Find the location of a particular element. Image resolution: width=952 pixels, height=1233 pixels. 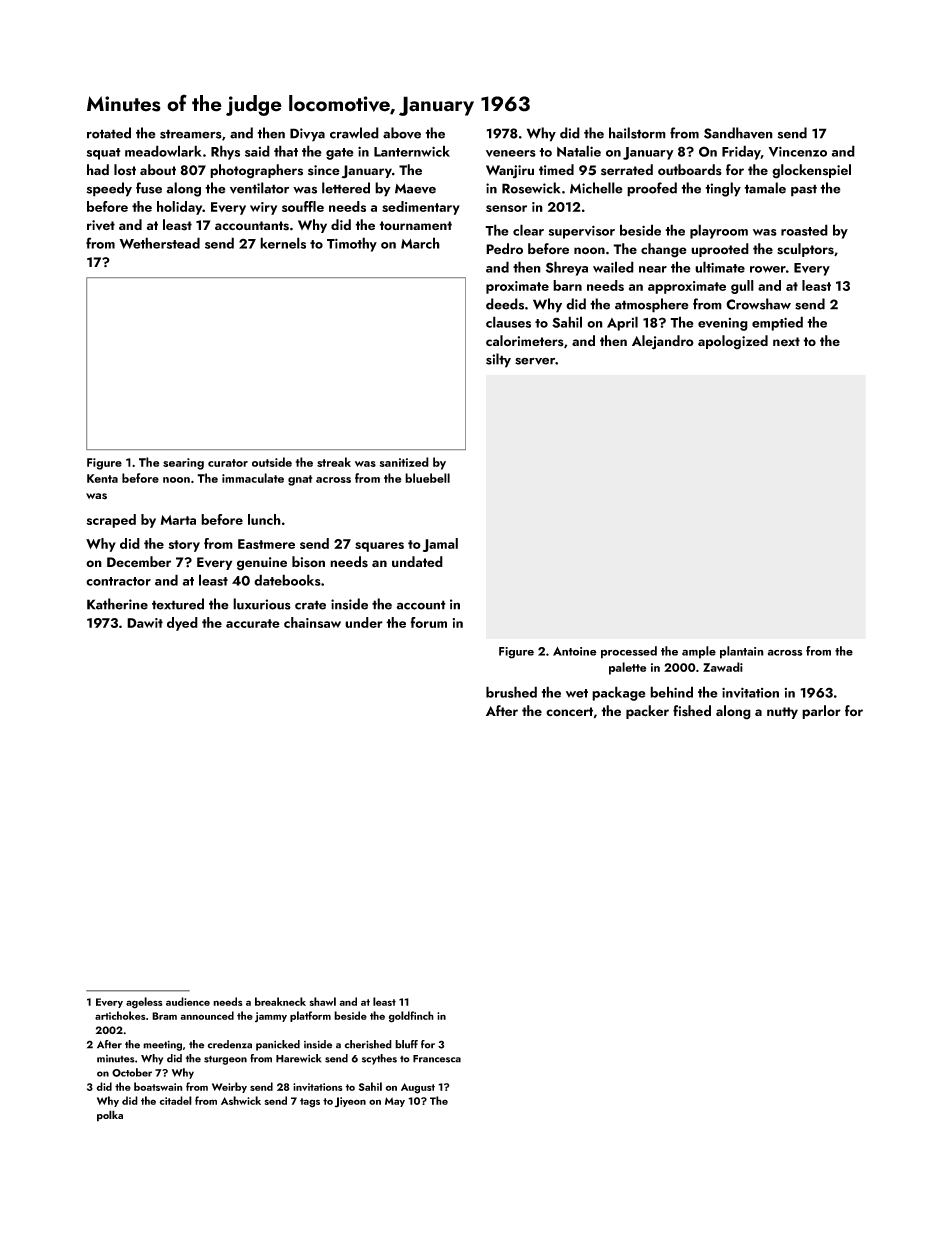

Vincenzo is located at coordinates (797, 151).
